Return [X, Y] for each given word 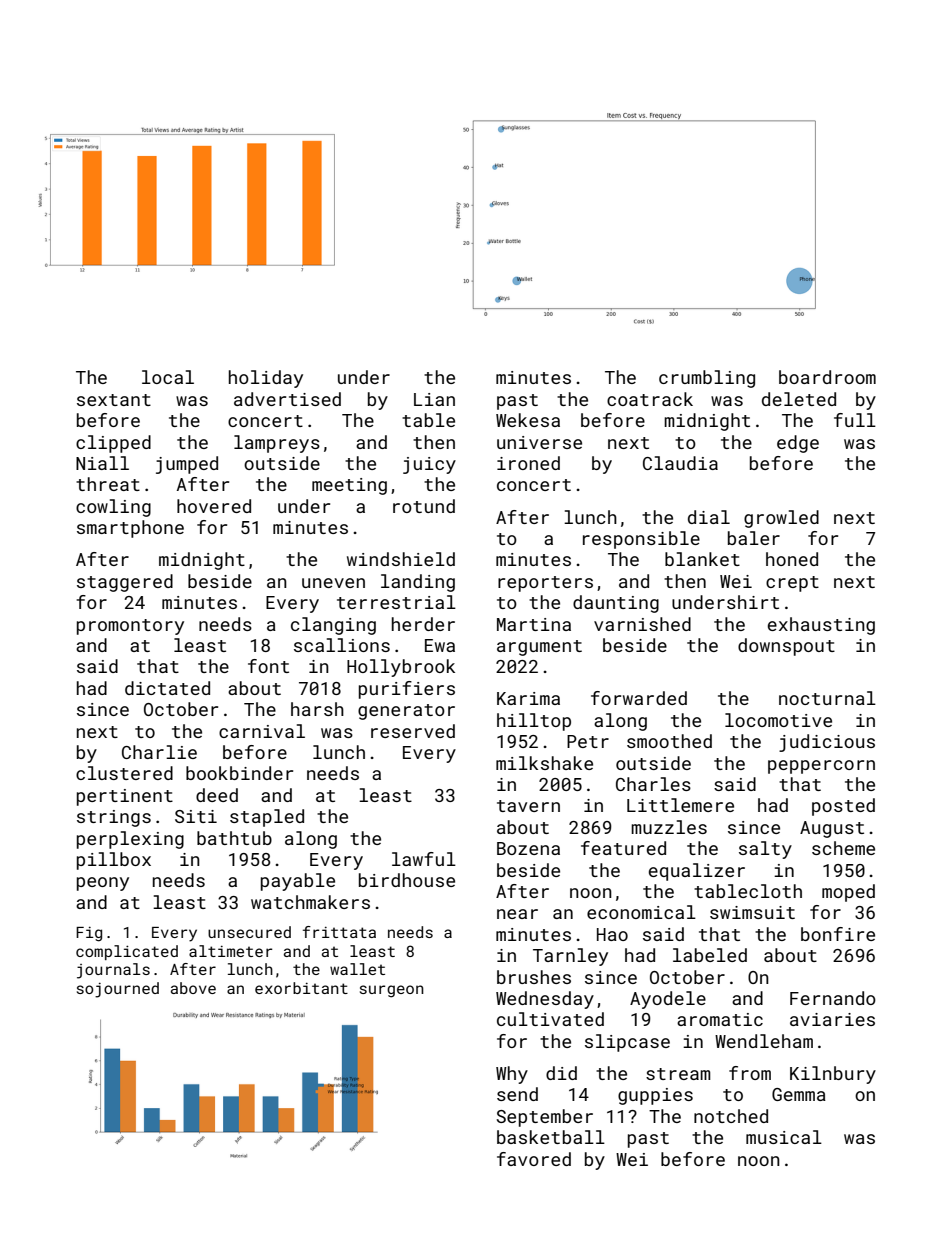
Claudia [680, 463]
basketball [551, 1137]
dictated [167, 688]
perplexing [130, 840]
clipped [113, 444]
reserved [413, 731]
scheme [843, 848]
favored [534, 1159]
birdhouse [407, 880]
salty [765, 850]
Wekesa [528, 420]
